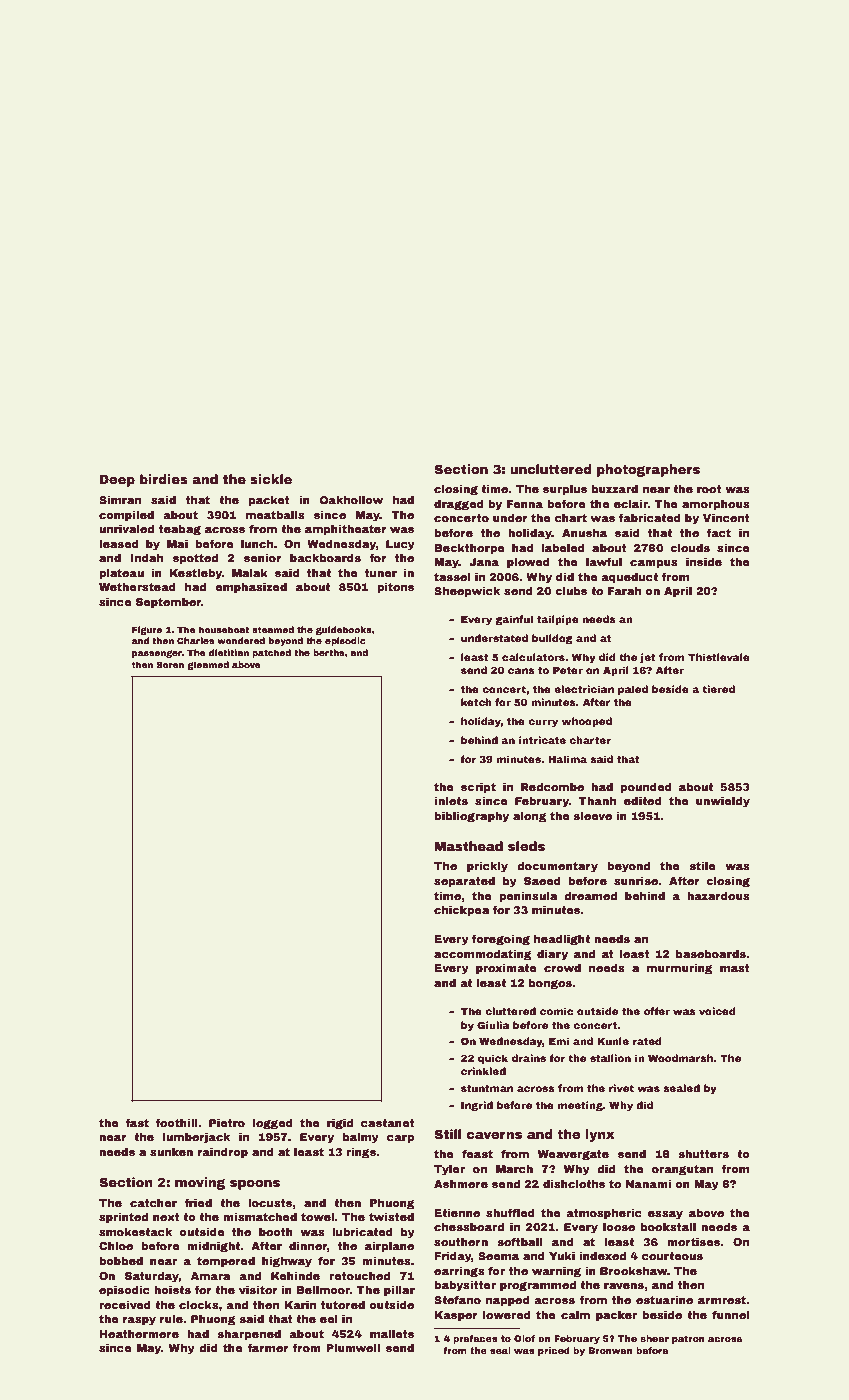 This image has width=849, height=1400. I want to click on sleeve, so click(592, 816).
